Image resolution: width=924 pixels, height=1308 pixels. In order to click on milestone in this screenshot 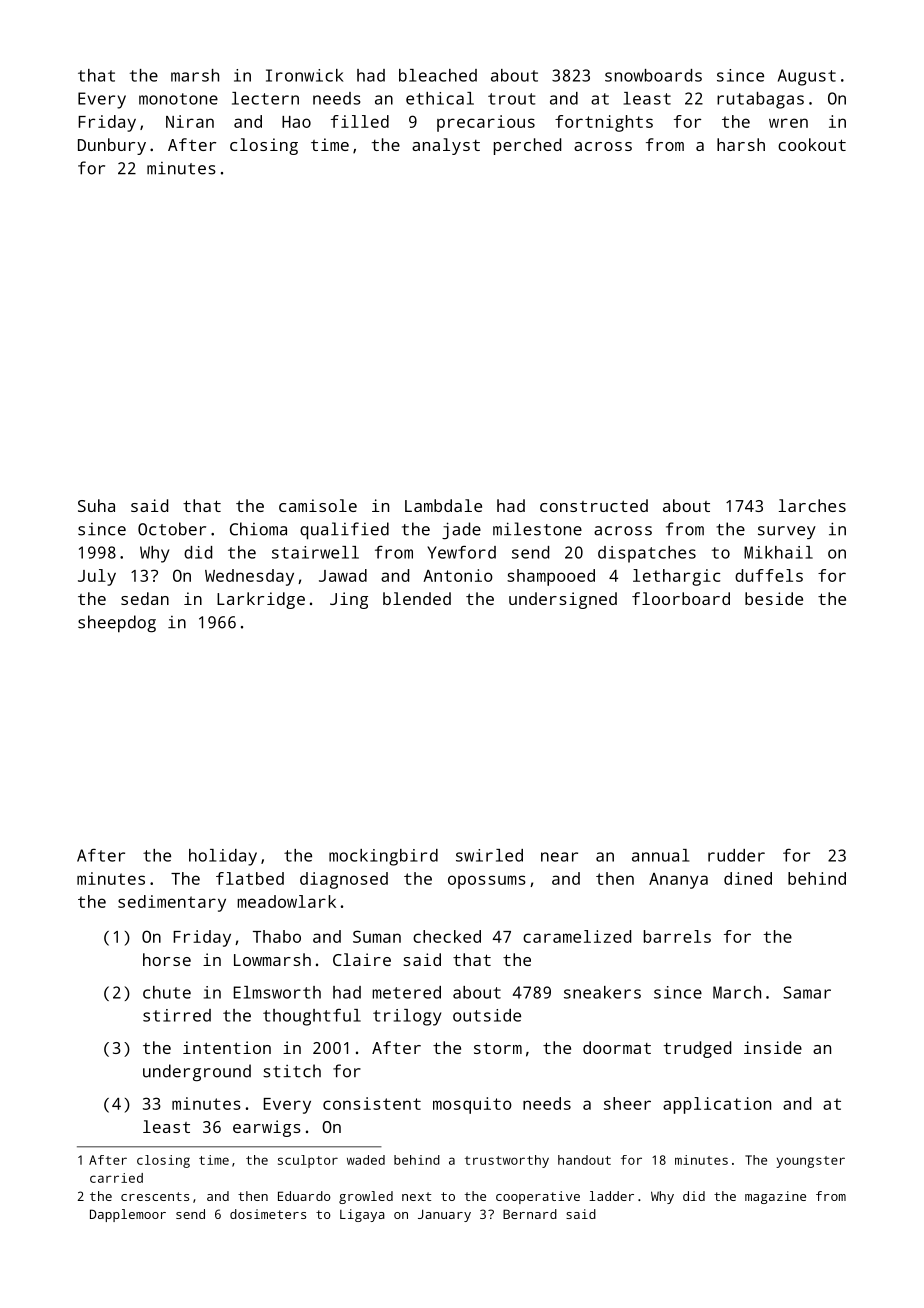, I will do `click(537, 529)`.
